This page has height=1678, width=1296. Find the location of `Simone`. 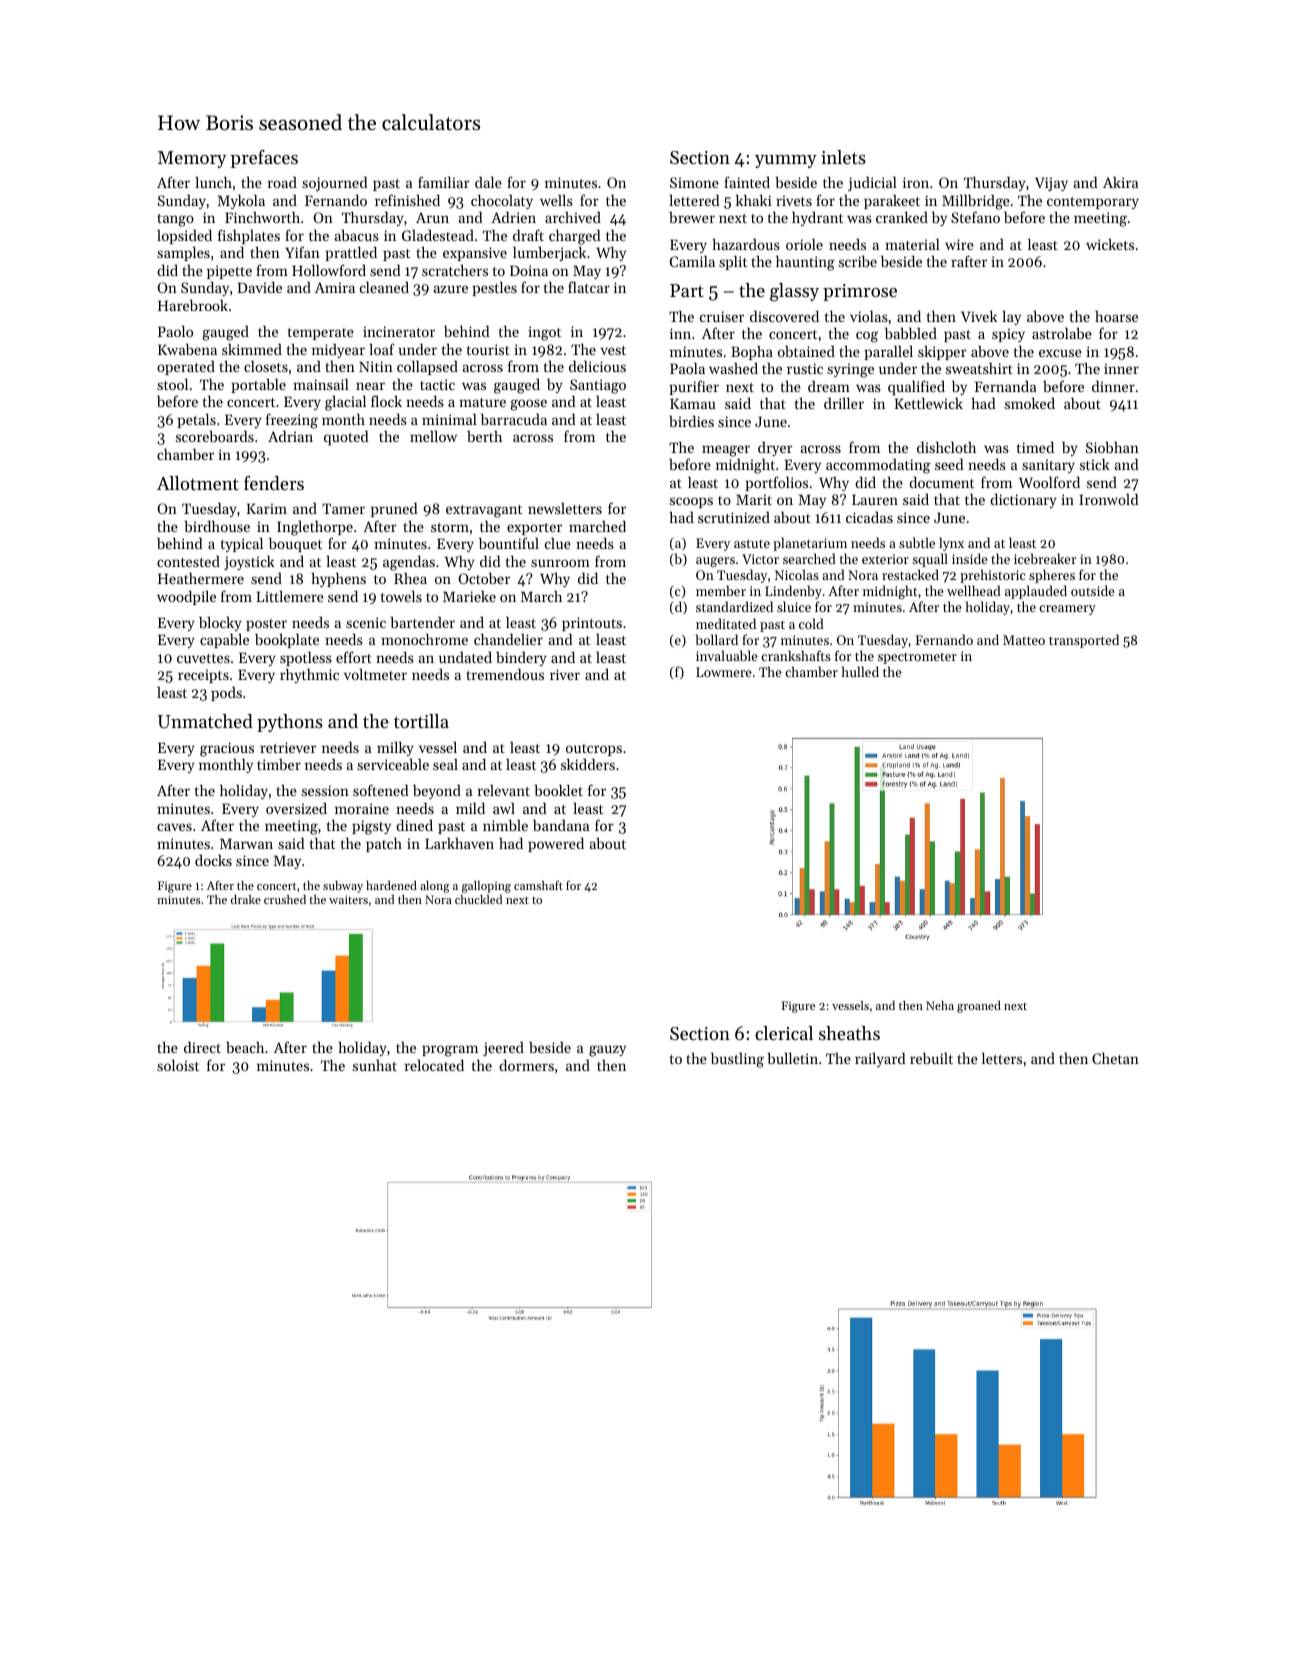

Simone is located at coordinates (694, 182).
